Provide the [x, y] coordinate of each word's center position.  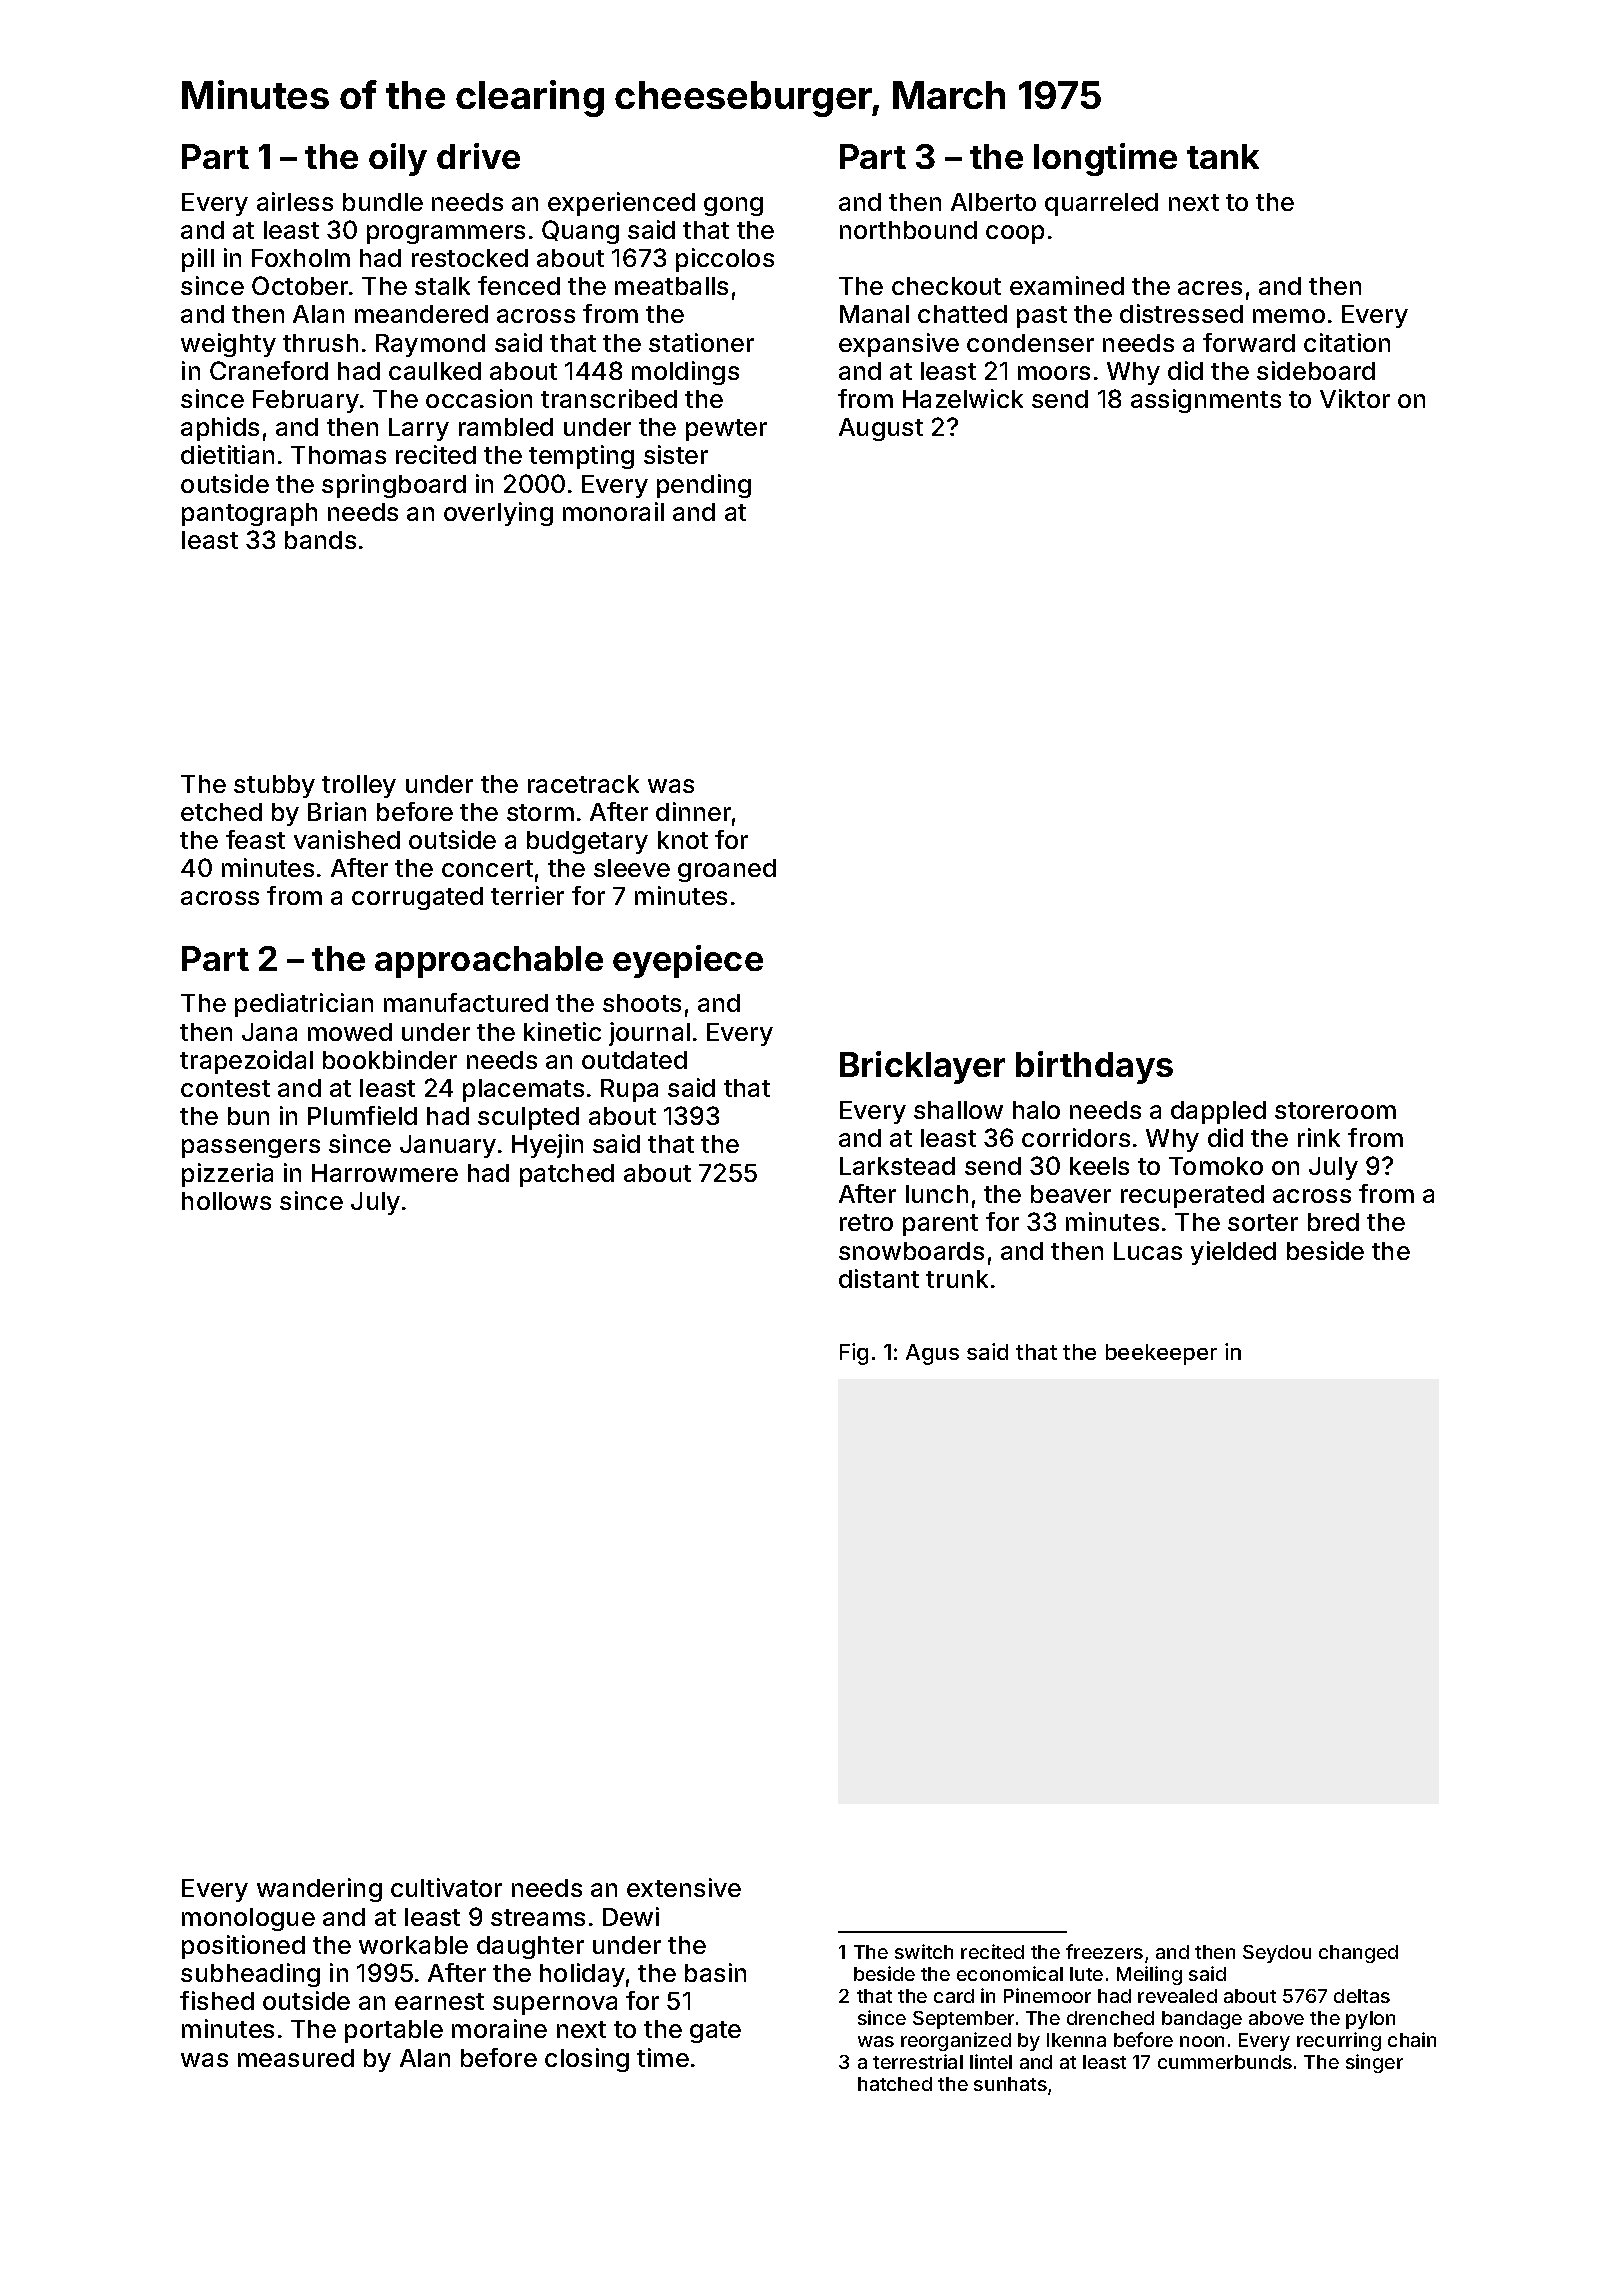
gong [733, 206]
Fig [854, 1354]
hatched [895, 2084]
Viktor [1355, 398]
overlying [498, 514]
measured [296, 2058]
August [881, 429]
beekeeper [1161, 1354]
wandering [319, 1890]
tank [1223, 156]
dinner [693, 811]
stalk [442, 286]
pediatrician [304, 1005]
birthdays [1094, 1067]
